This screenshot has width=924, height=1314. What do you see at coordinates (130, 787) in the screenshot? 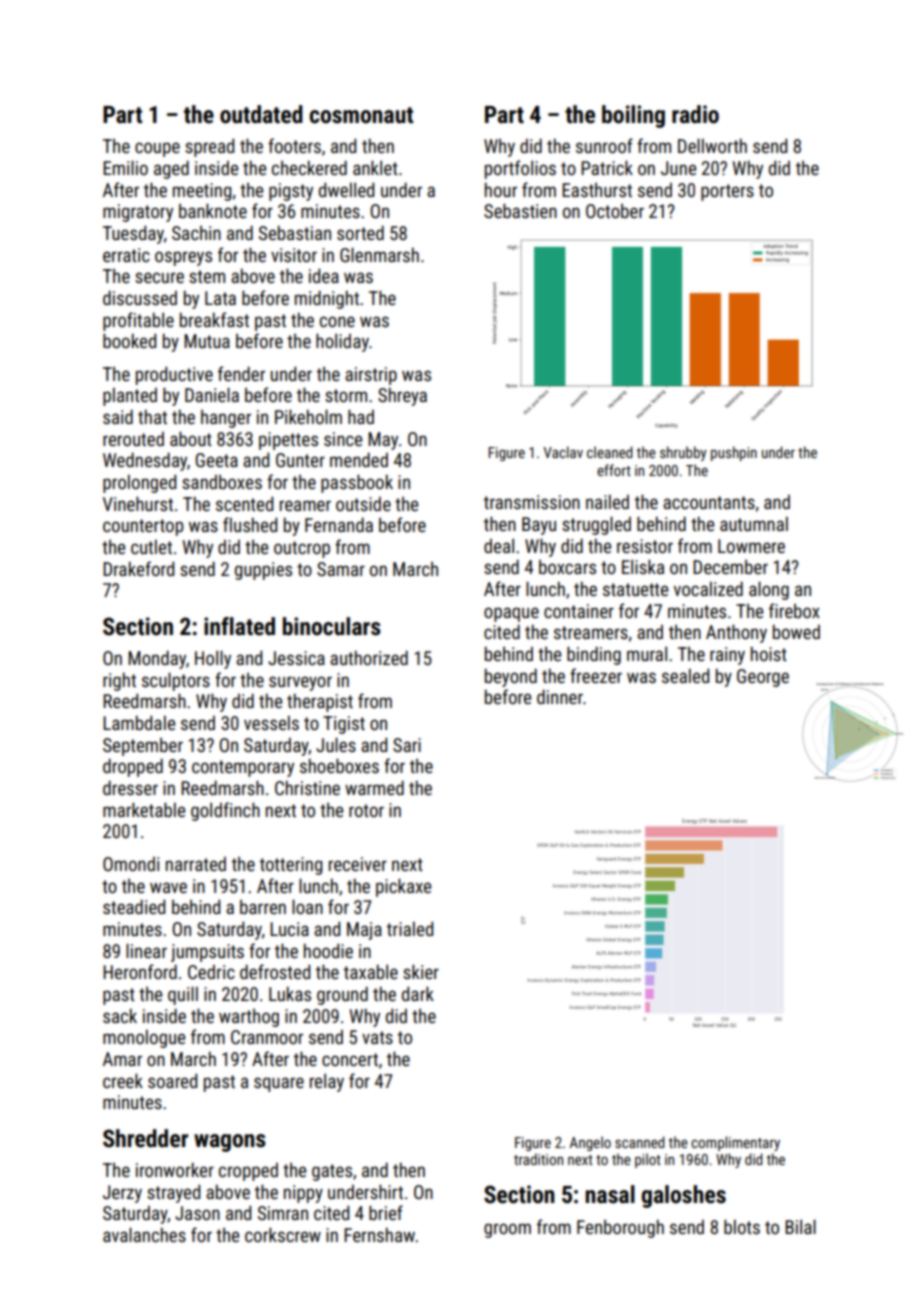
I see `dresser` at bounding box center [130, 787].
